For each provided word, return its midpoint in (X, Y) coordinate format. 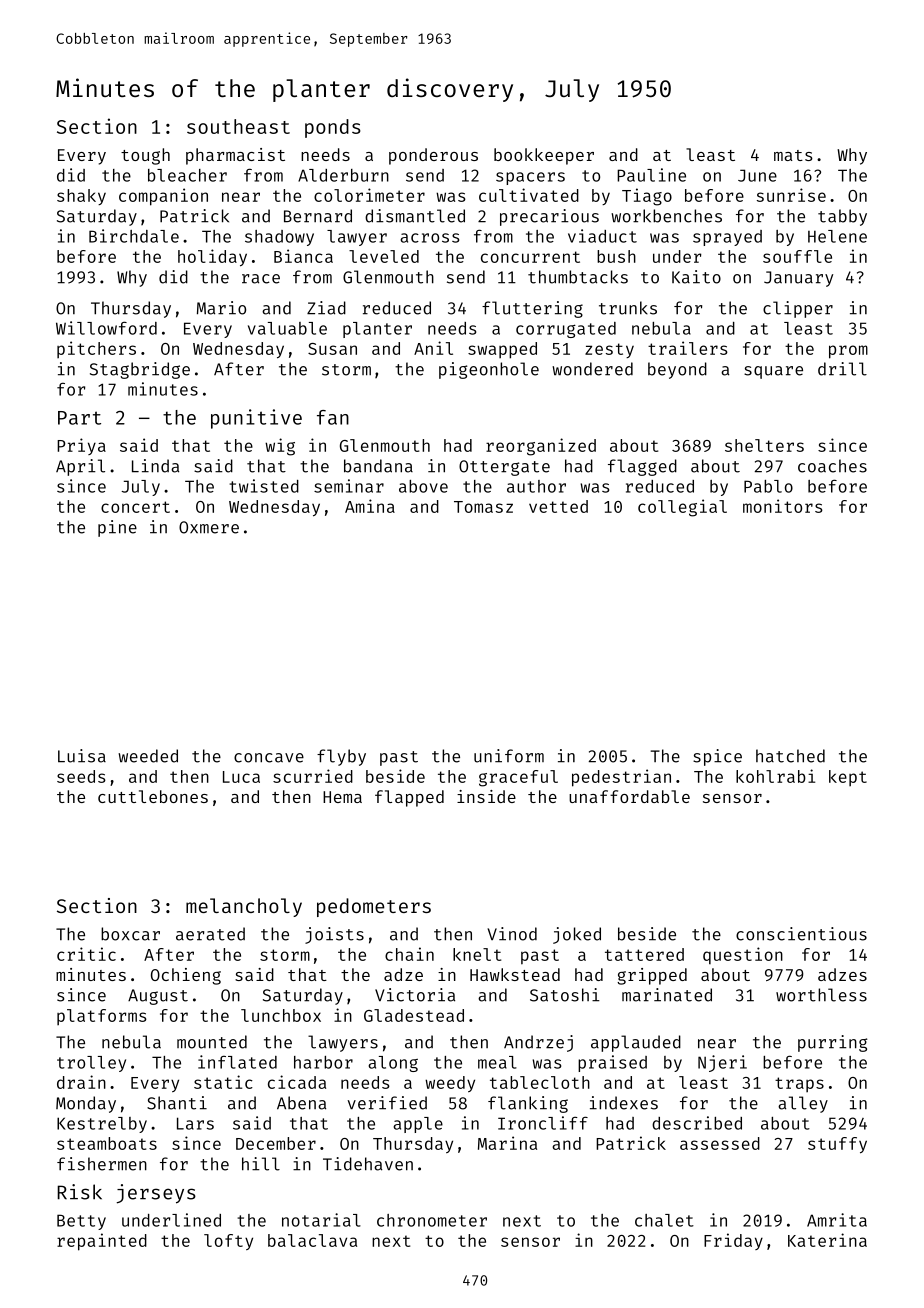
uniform (509, 756)
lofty (228, 1242)
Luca (241, 777)
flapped (409, 798)
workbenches (666, 216)
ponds (333, 128)
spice (717, 757)
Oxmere (209, 527)
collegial (682, 508)
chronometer (432, 1220)
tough (145, 156)
